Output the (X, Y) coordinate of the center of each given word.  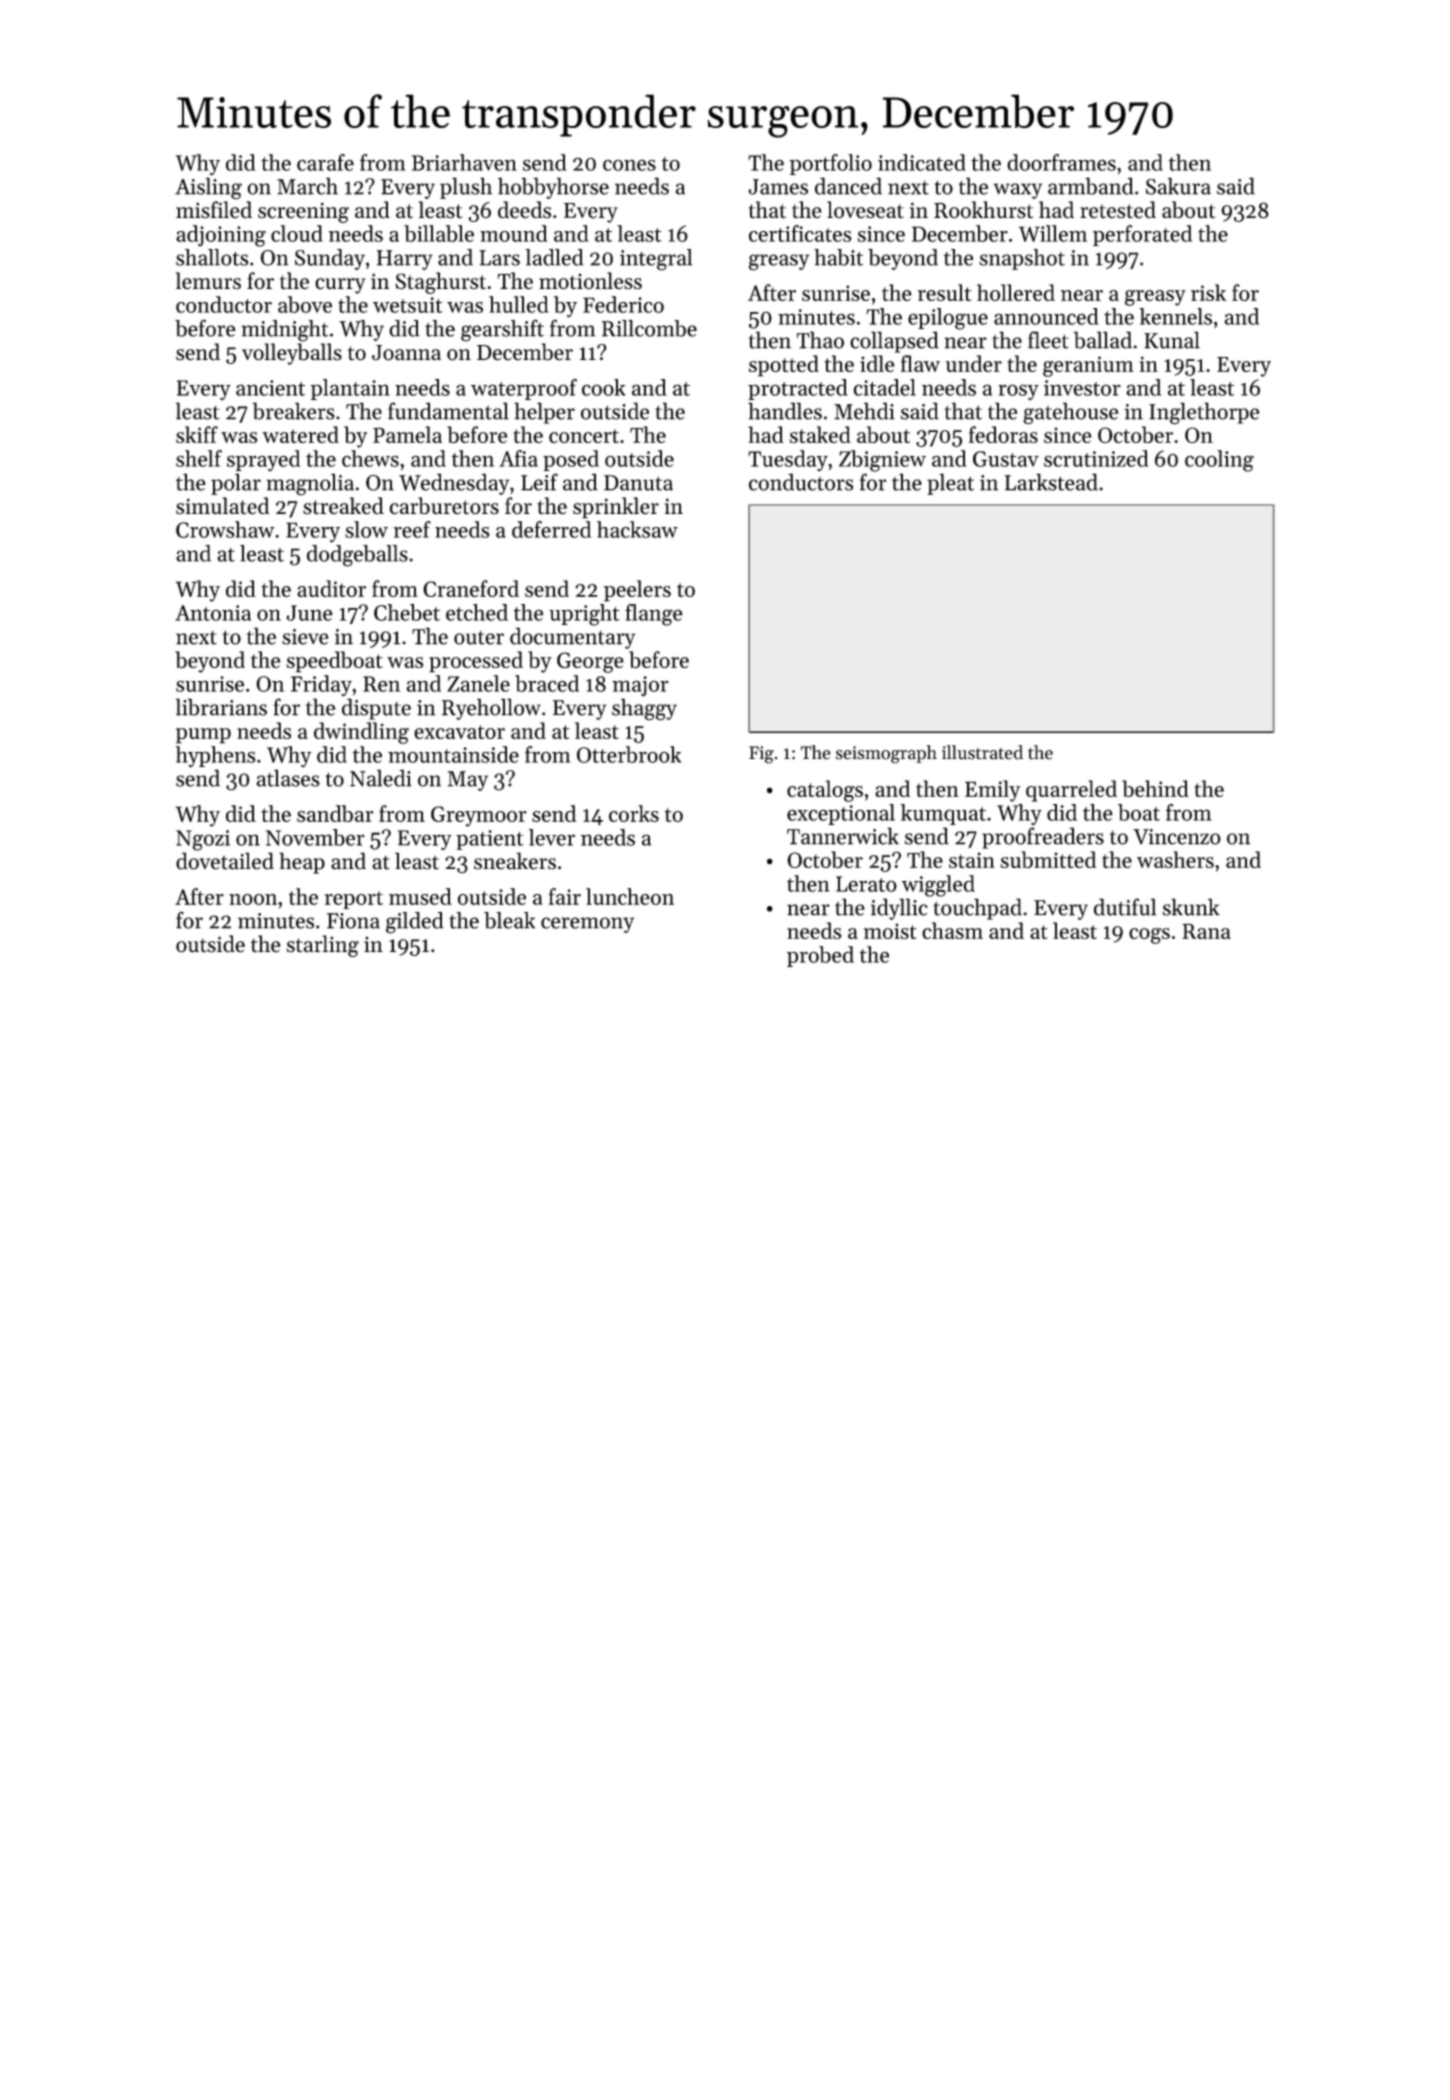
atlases (288, 778)
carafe (325, 162)
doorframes (1061, 162)
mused (420, 896)
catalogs (825, 791)
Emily (992, 791)
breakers (294, 411)
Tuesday (788, 461)
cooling (1219, 461)
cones (629, 165)
